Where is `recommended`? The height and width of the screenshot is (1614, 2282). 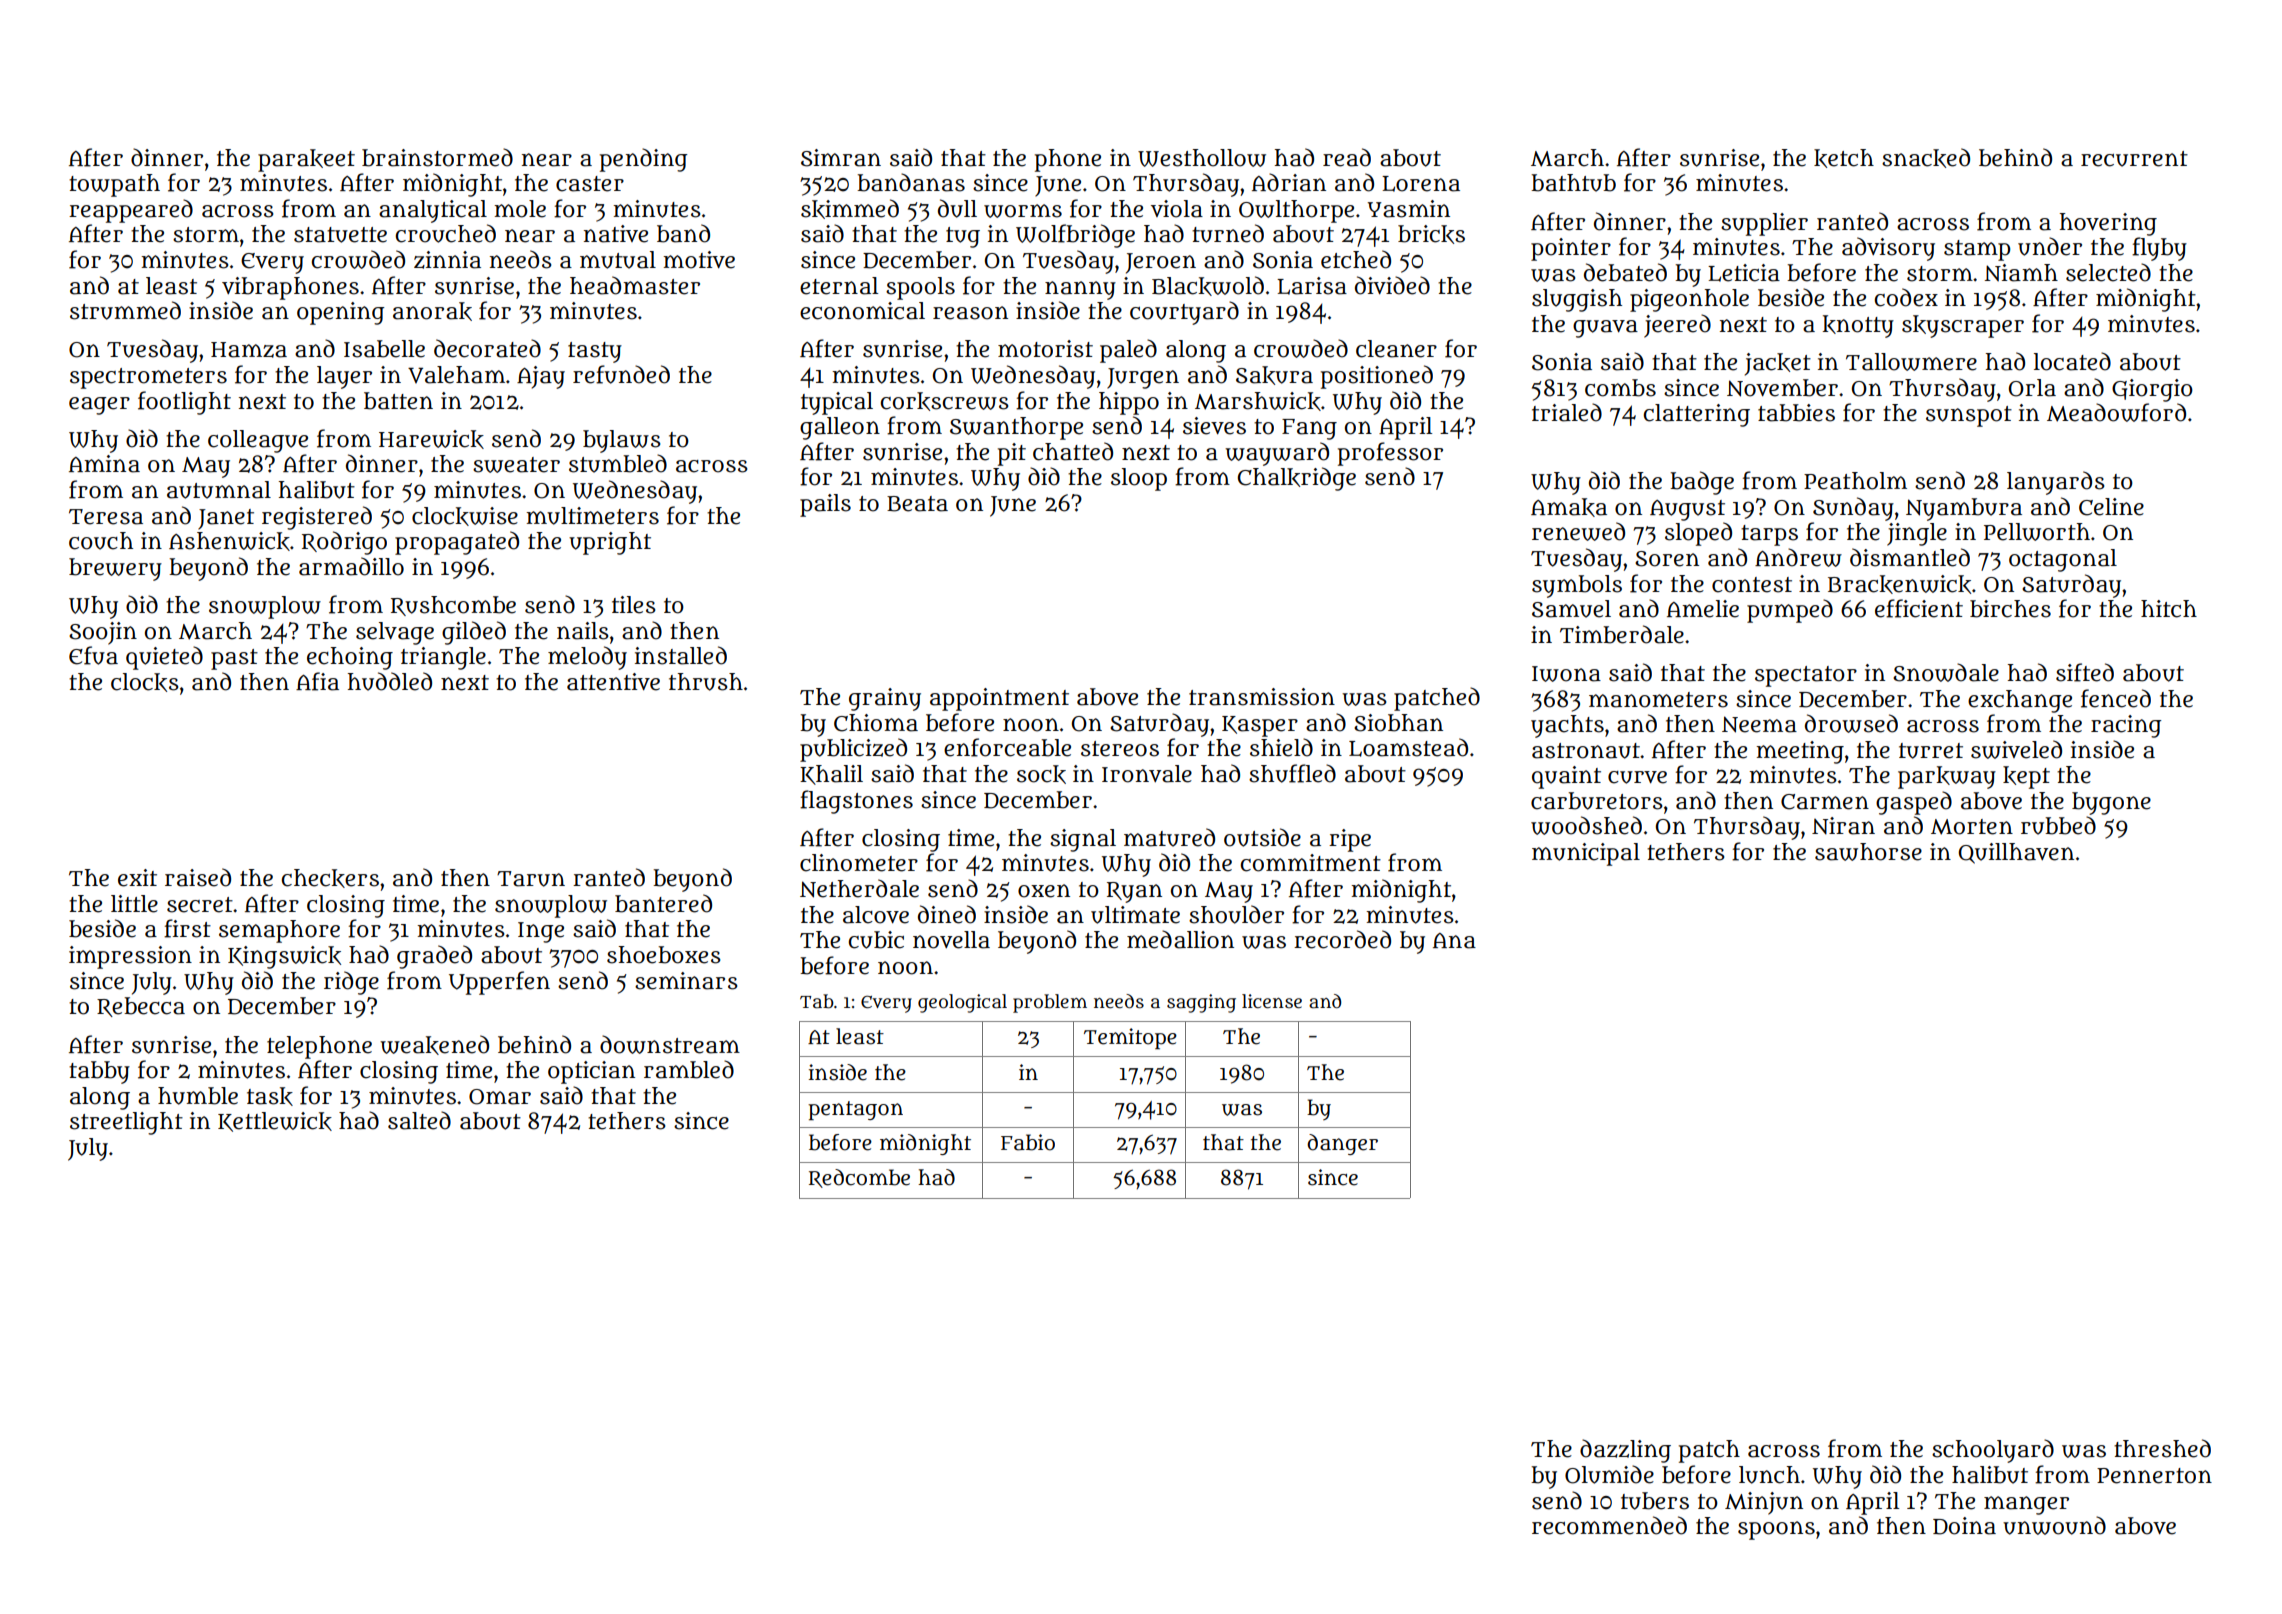
recommended is located at coordinates (1609, 1525).
